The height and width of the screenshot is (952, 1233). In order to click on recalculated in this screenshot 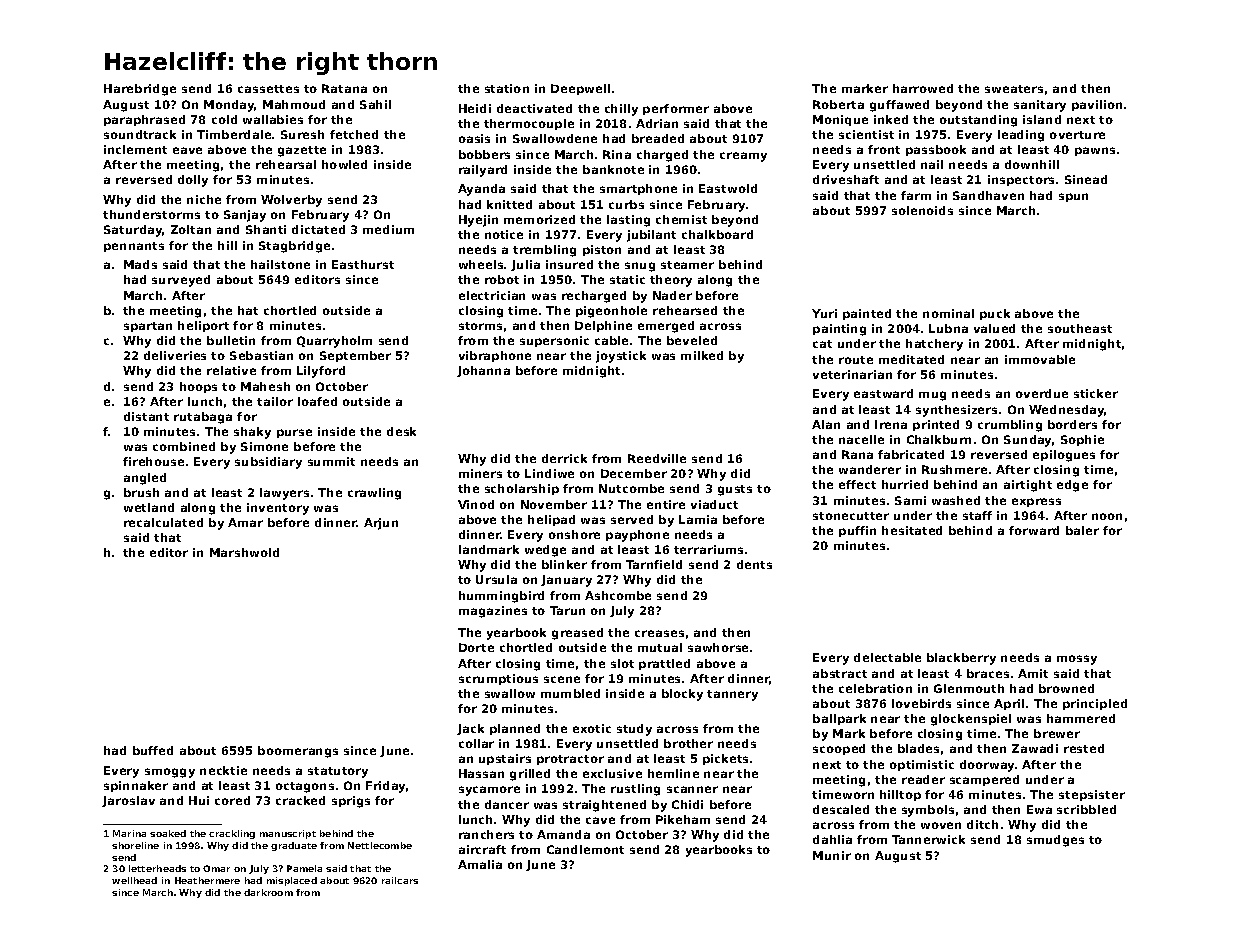, I will do `click(163, 522)`.
